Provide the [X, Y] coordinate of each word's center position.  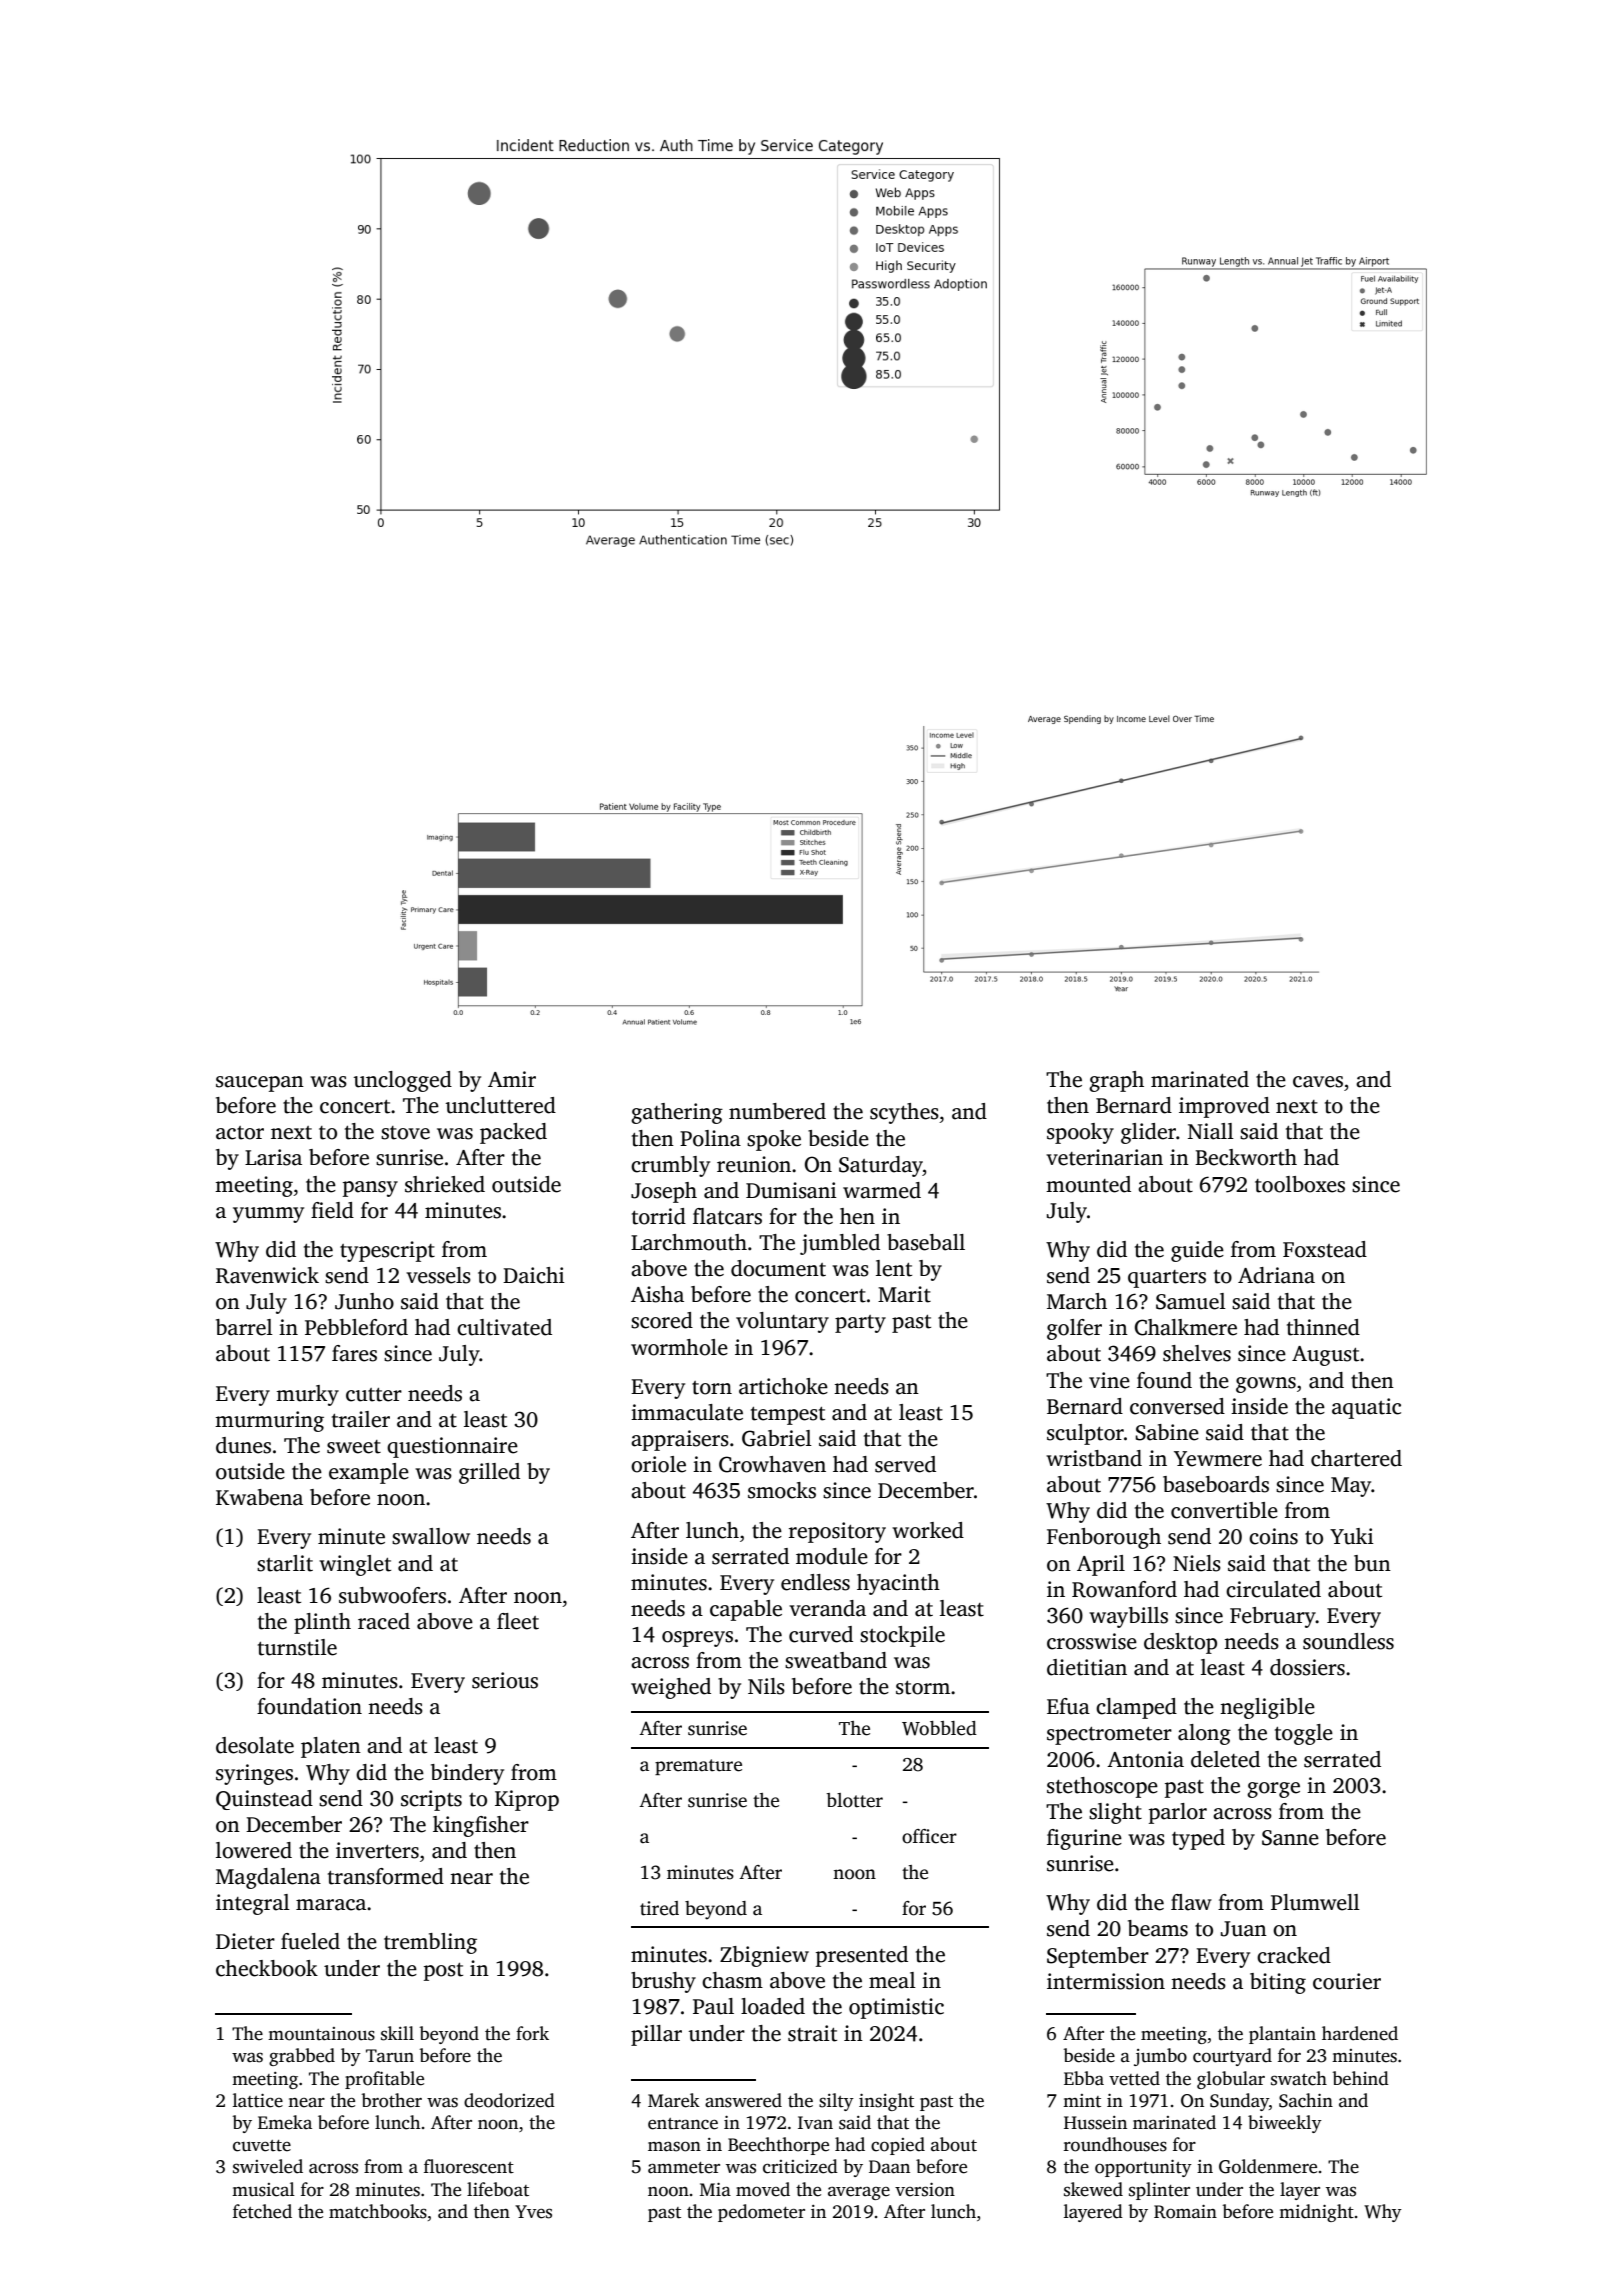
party [860, 1324]
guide [1197, 1251]
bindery [467, 1774]
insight [886, 2102]
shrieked [445, 1184]
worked [928, 1530]
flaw [1191, 1902]
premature [698, 1767]
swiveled [268, 2166]
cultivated [504, 1327]
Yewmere [1218, 1459]
